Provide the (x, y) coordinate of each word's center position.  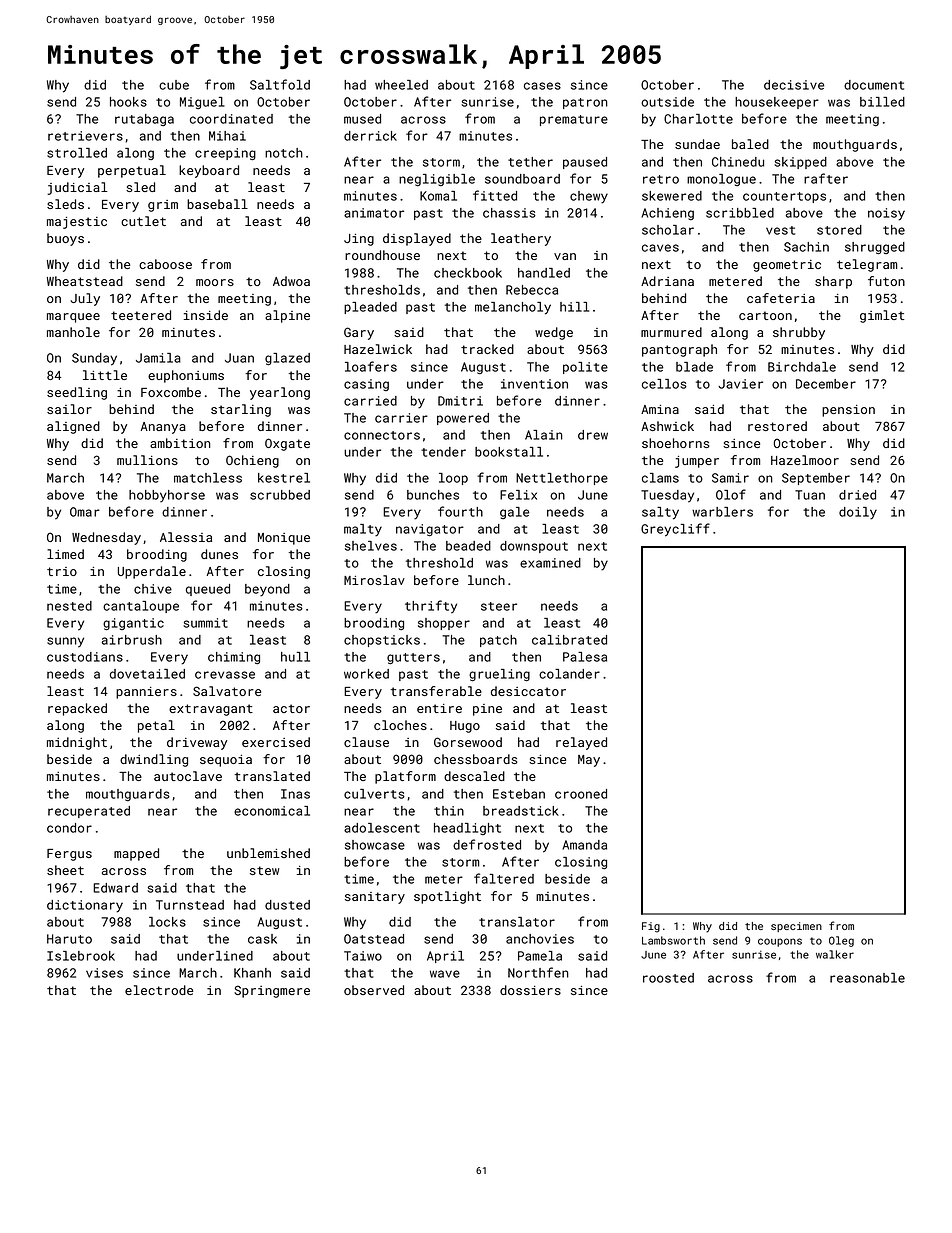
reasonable (867, 978)
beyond (267, 590)
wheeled (401, 85)
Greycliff (675, 530)
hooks (128, 102)
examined (550, 563)
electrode (159, 990)
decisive (794, 85)
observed (374, 990)
